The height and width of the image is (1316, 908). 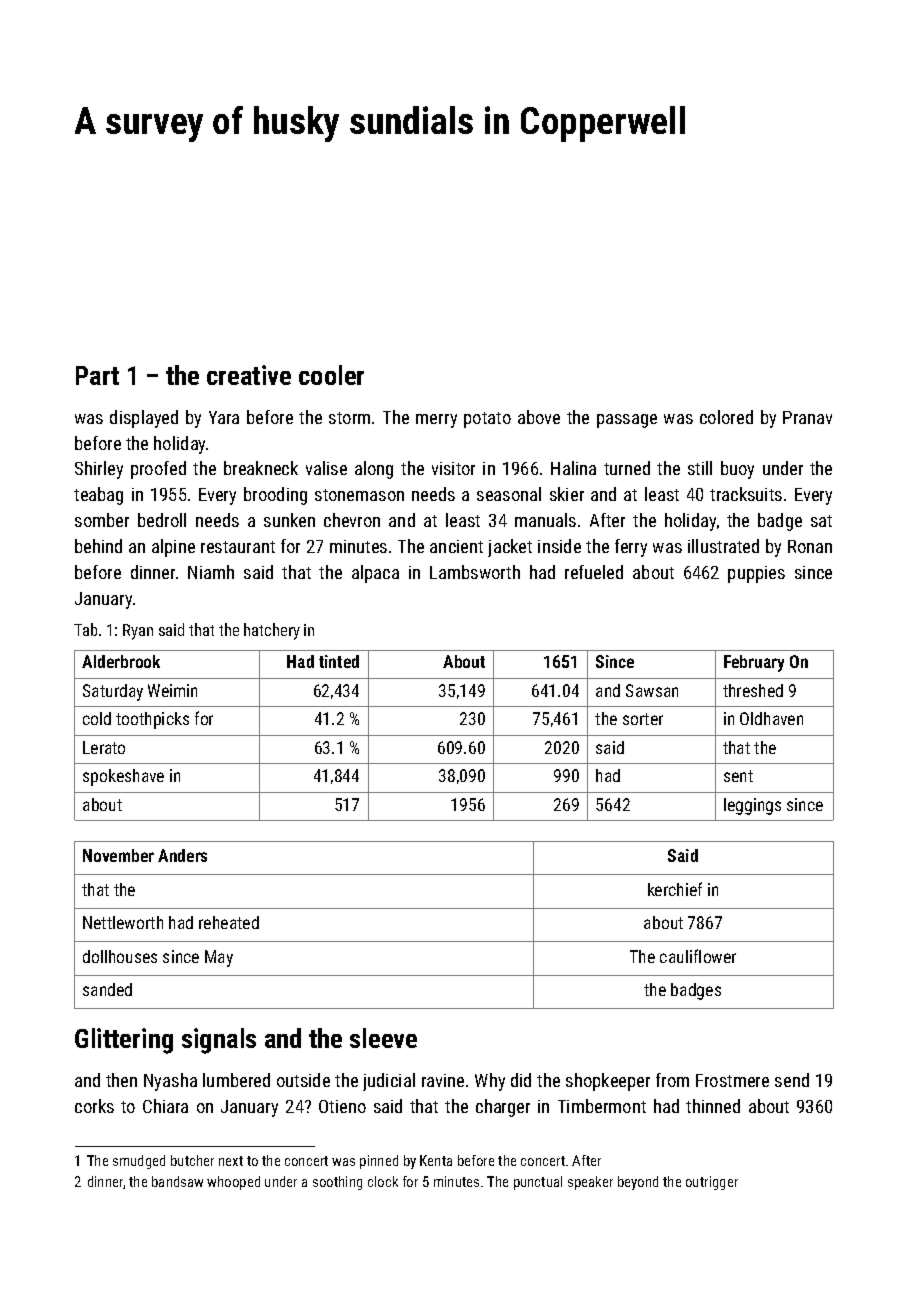 I want to click on colored, so click(x=726, y=417).
